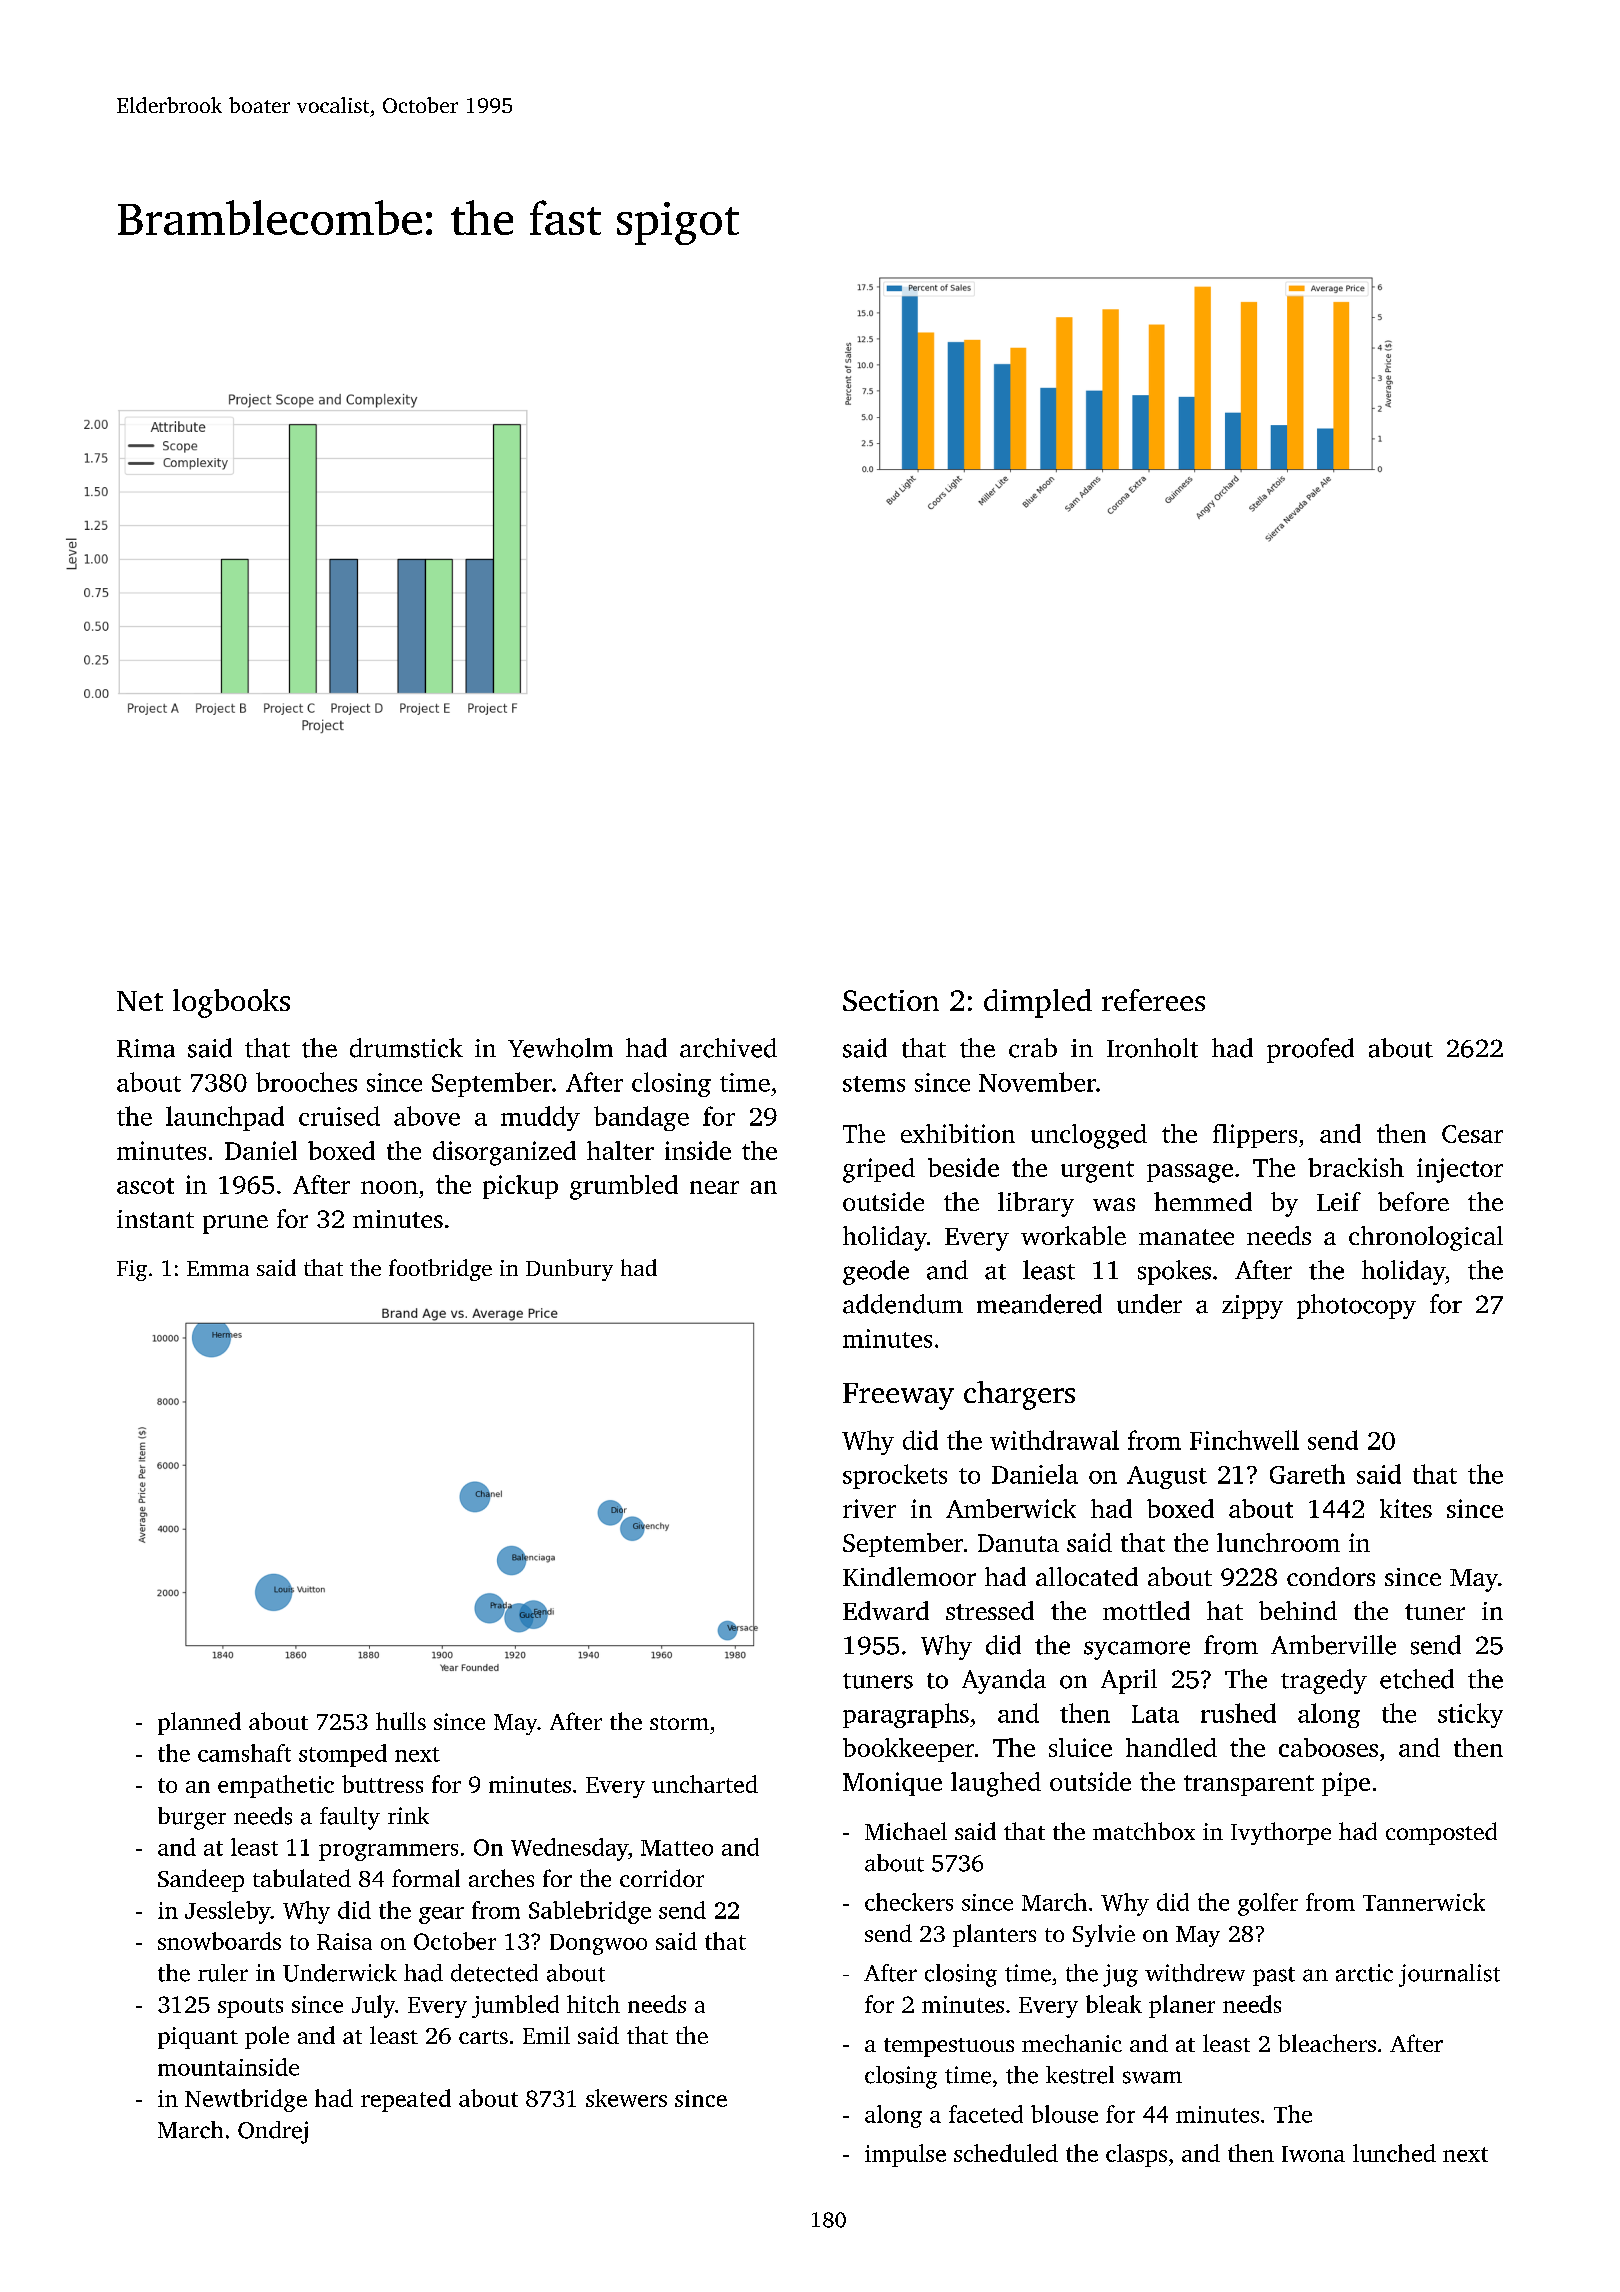 The image size is (1620, 2292). Describe the element at coordinates (440, 1270) in the screenshot. I see `footbridge` at that location.
